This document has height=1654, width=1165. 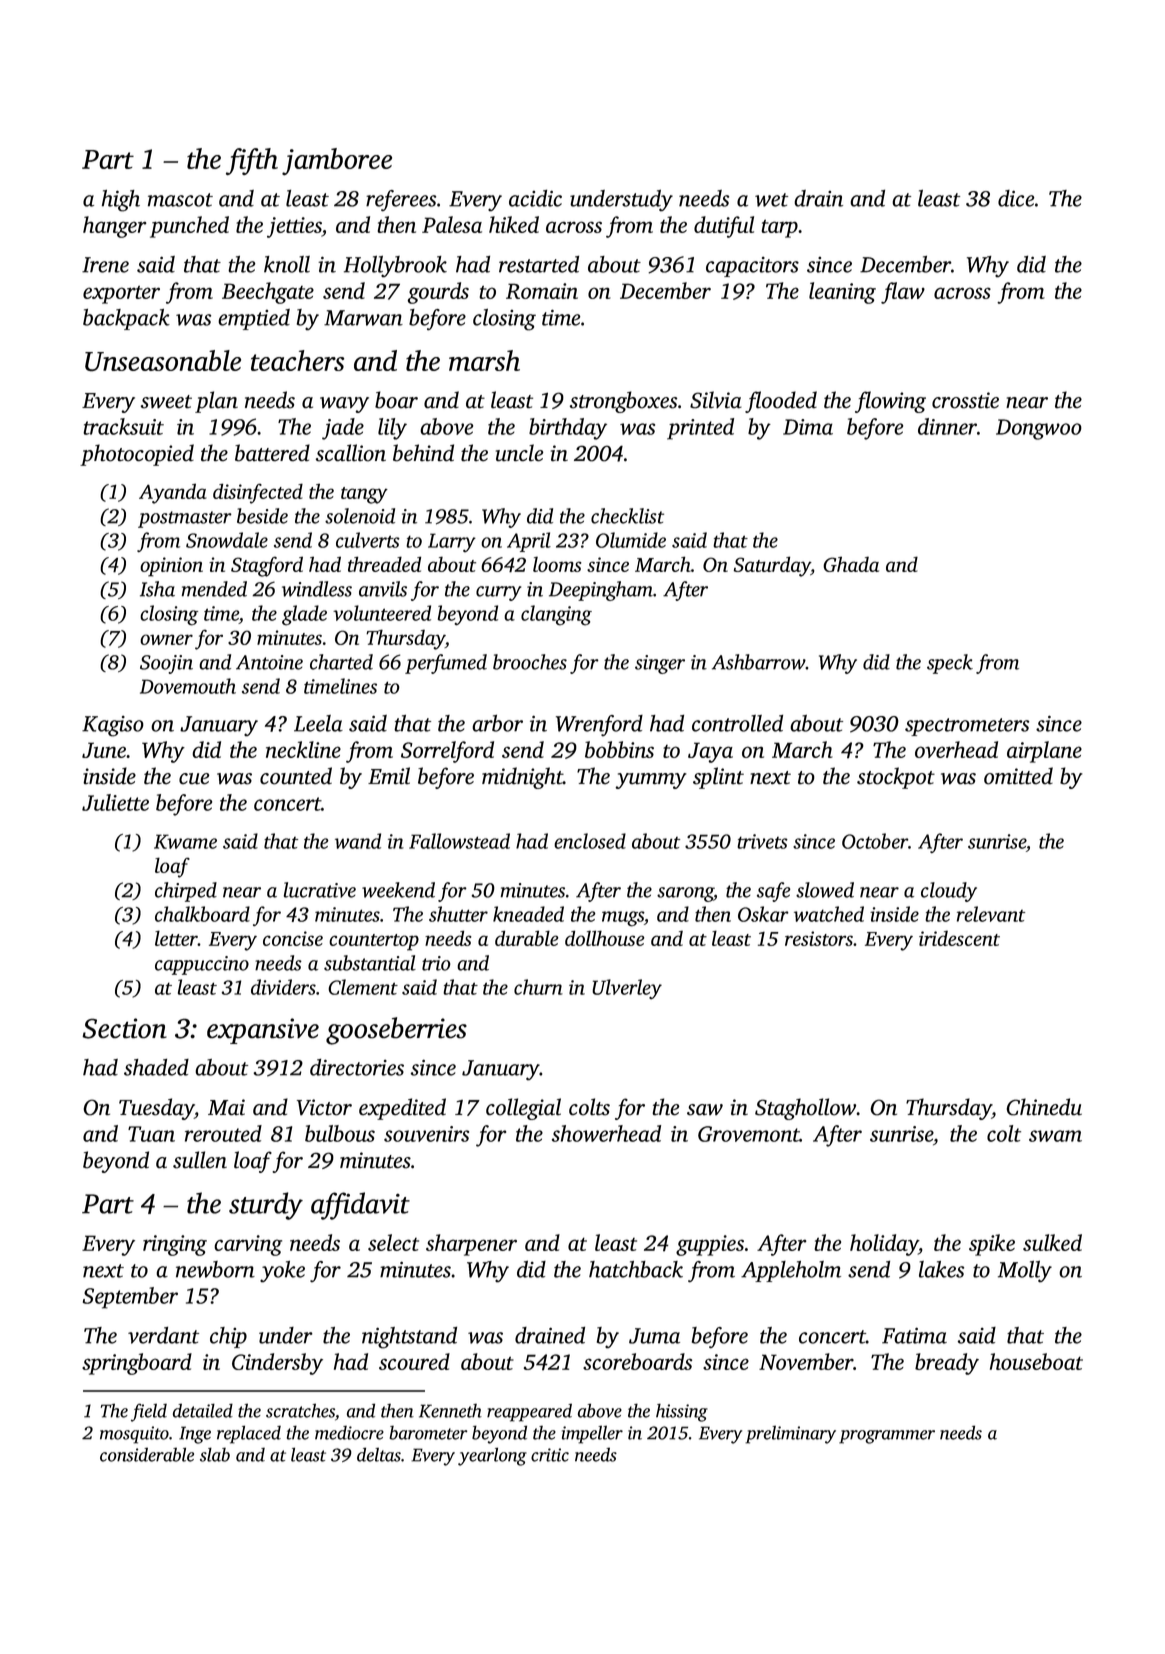 What do you see at coordinates (423, 453) in the document?
I see `behind` at bounding box center [423, 453].
